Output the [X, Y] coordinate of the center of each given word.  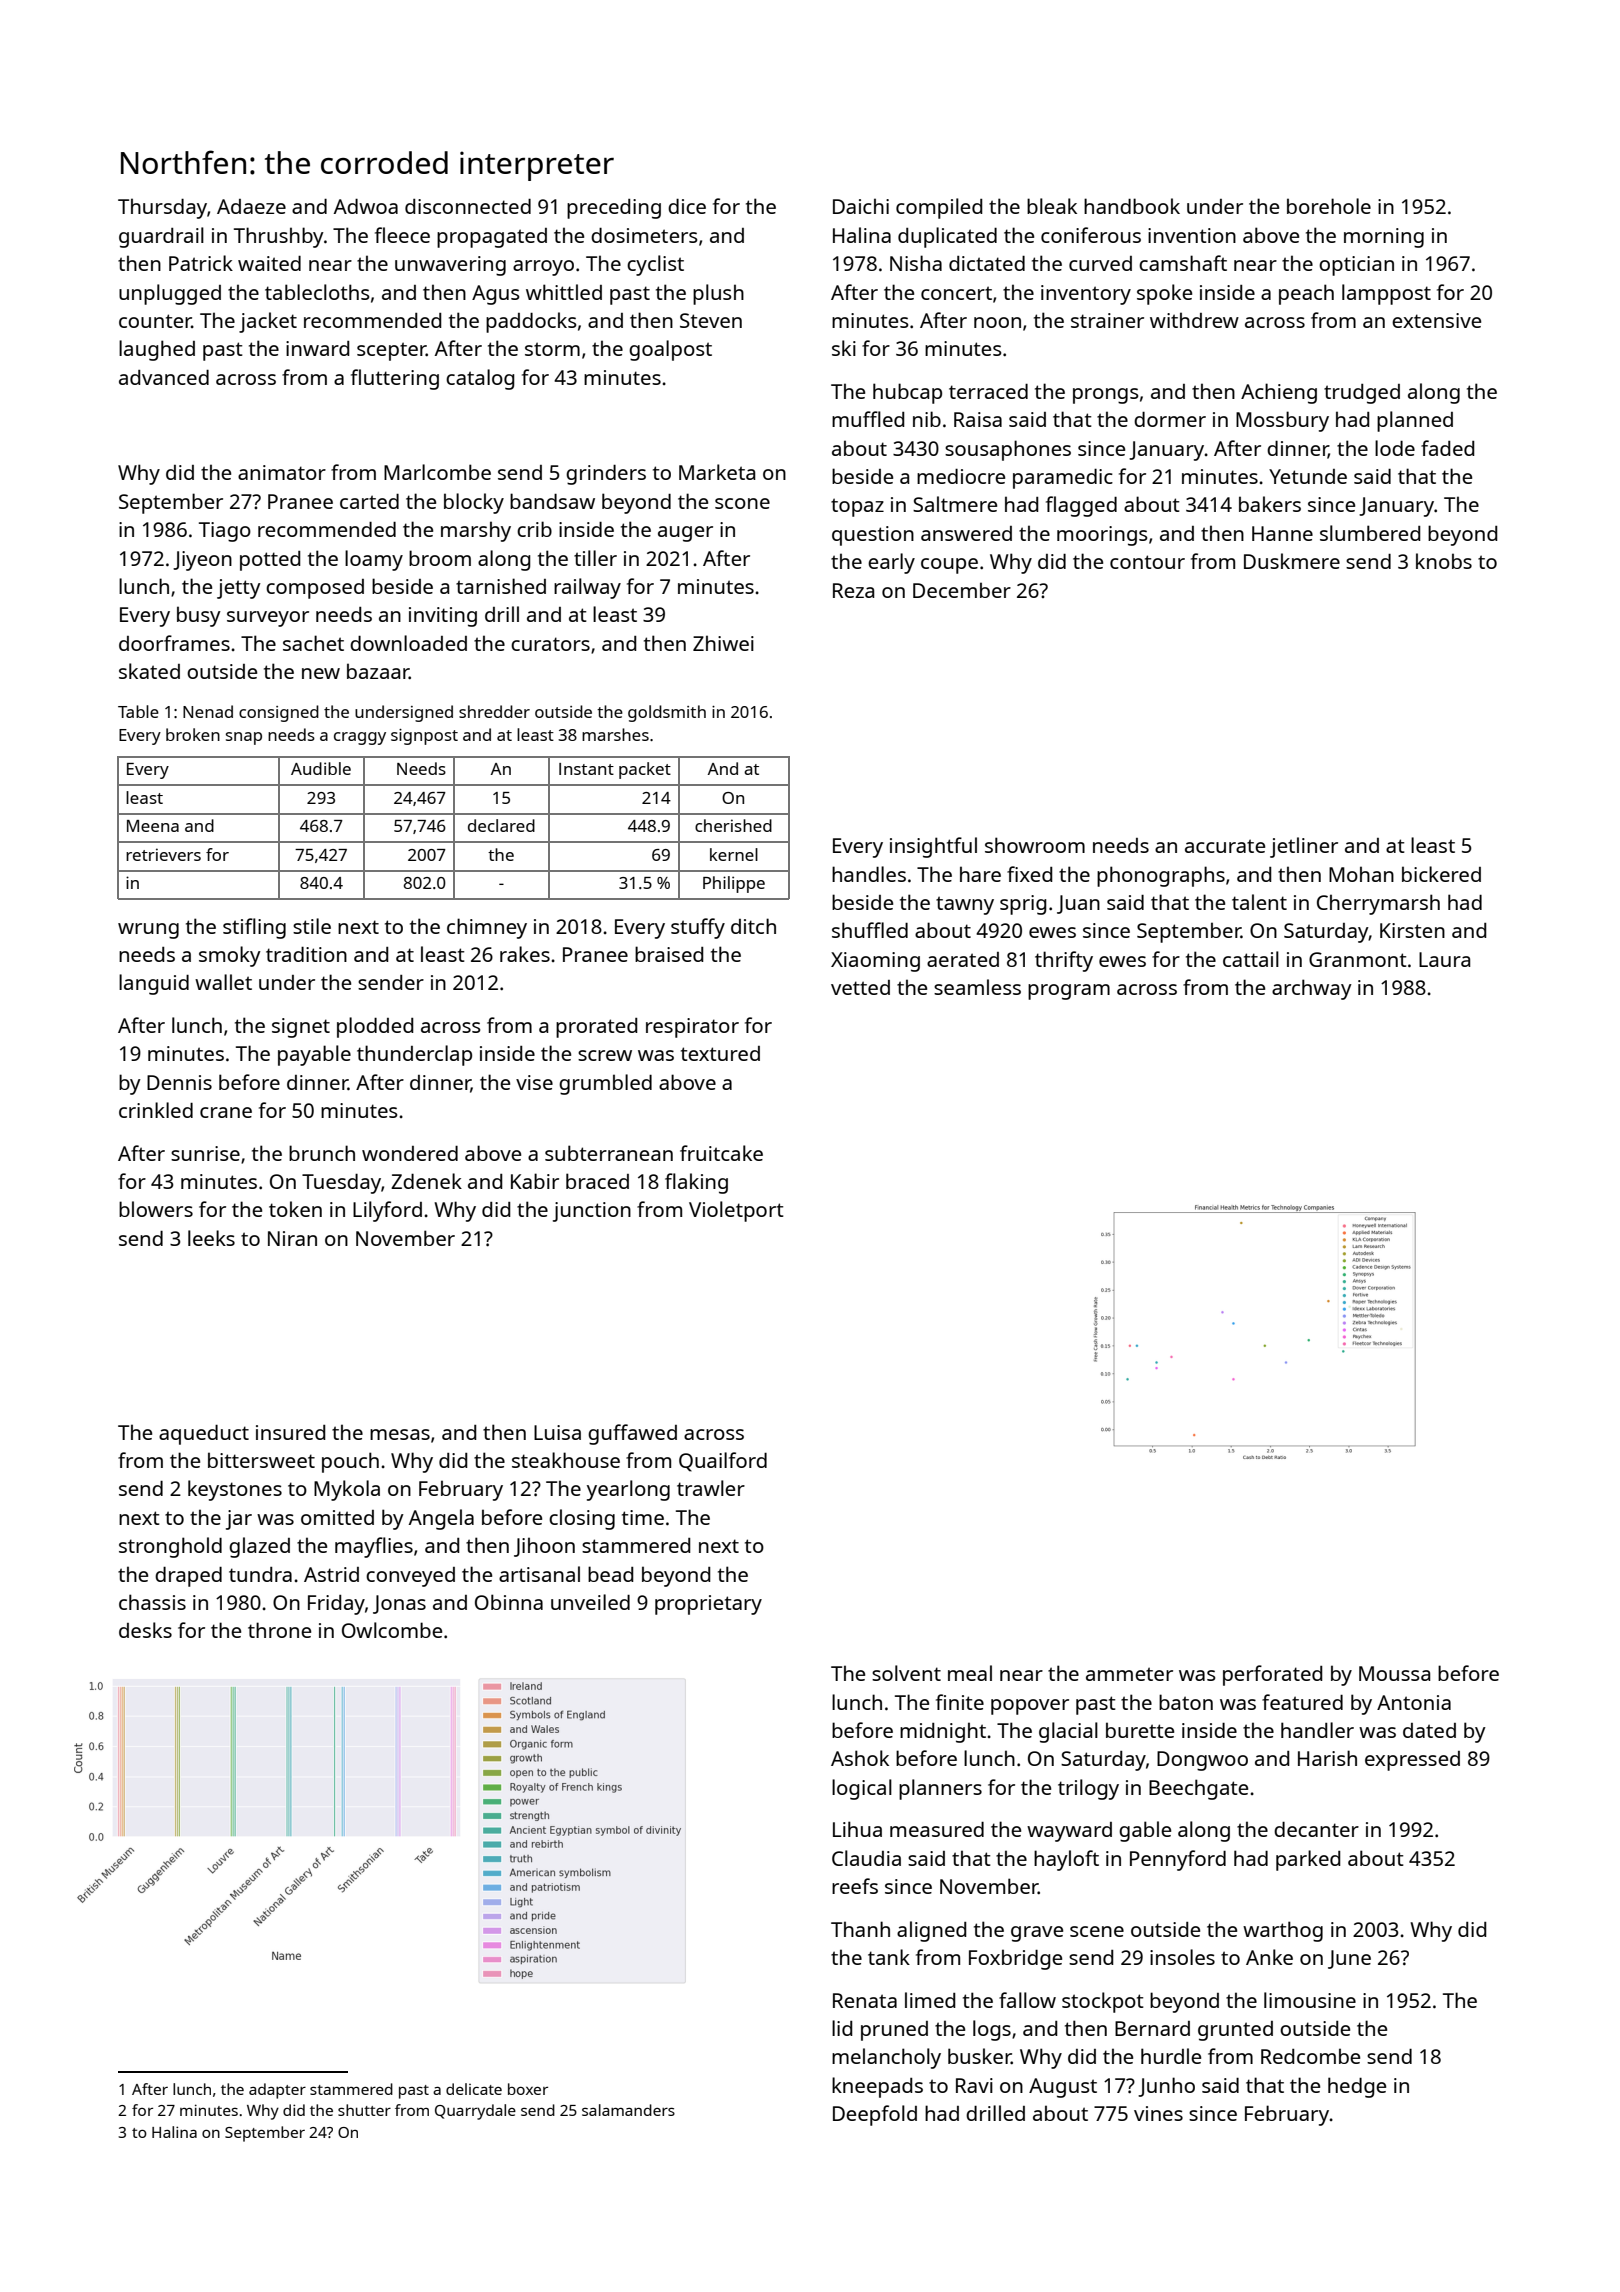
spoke [1164, 294]
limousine [1310, 2000]
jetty [239, 589]
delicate [474, 2089]
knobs [1444, 561]
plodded [375, 1027]
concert [956, 293]
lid [842, 2028]
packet [645, 770]
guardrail [161, 237]
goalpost [670, 350]
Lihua [857, 1829]
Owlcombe [392, 1630]
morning [1384, 238]
